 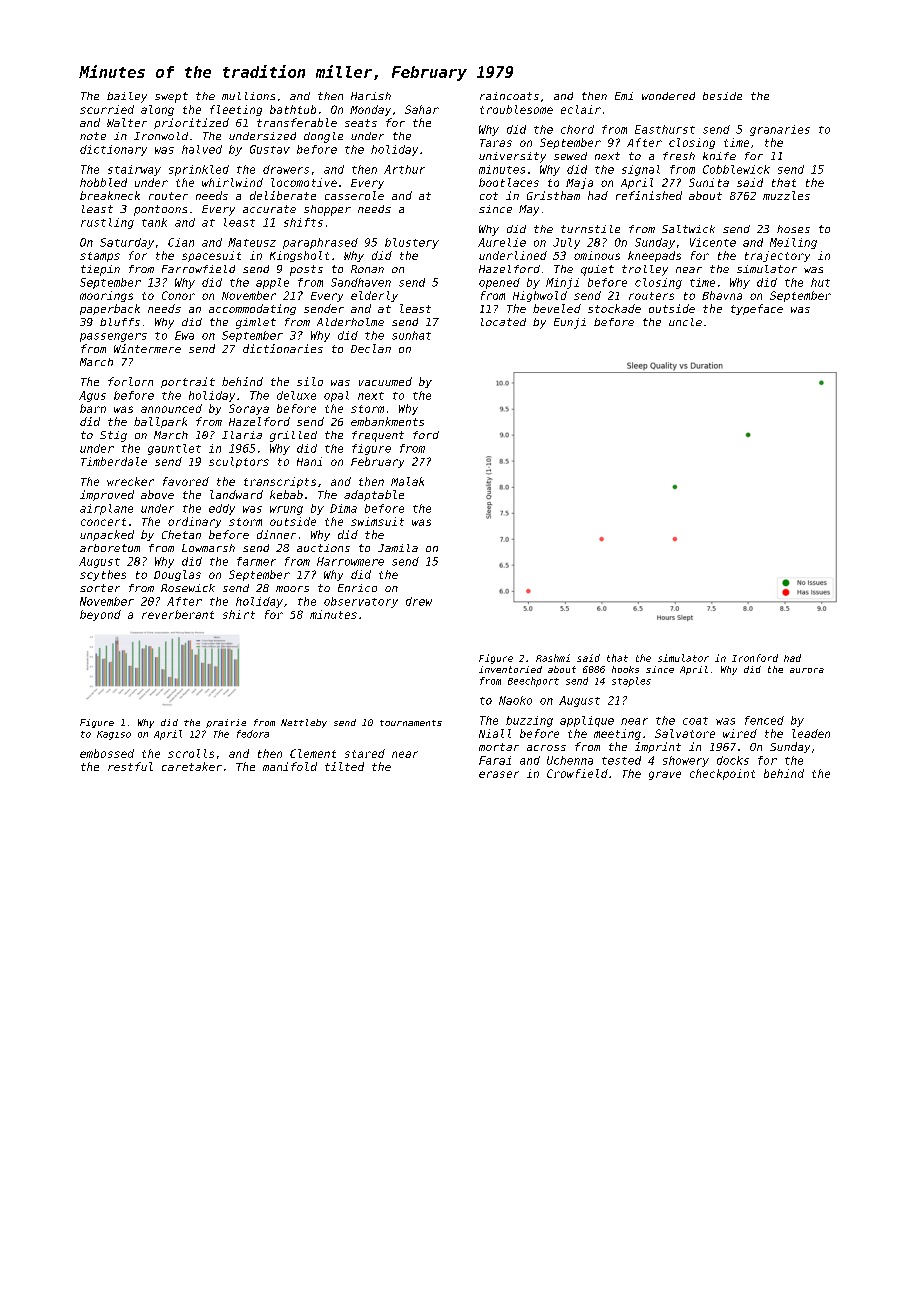 What do you see at coordinates (92, 396) in the screenshot?
I see `Agus` at bounding box center [92, 396].
